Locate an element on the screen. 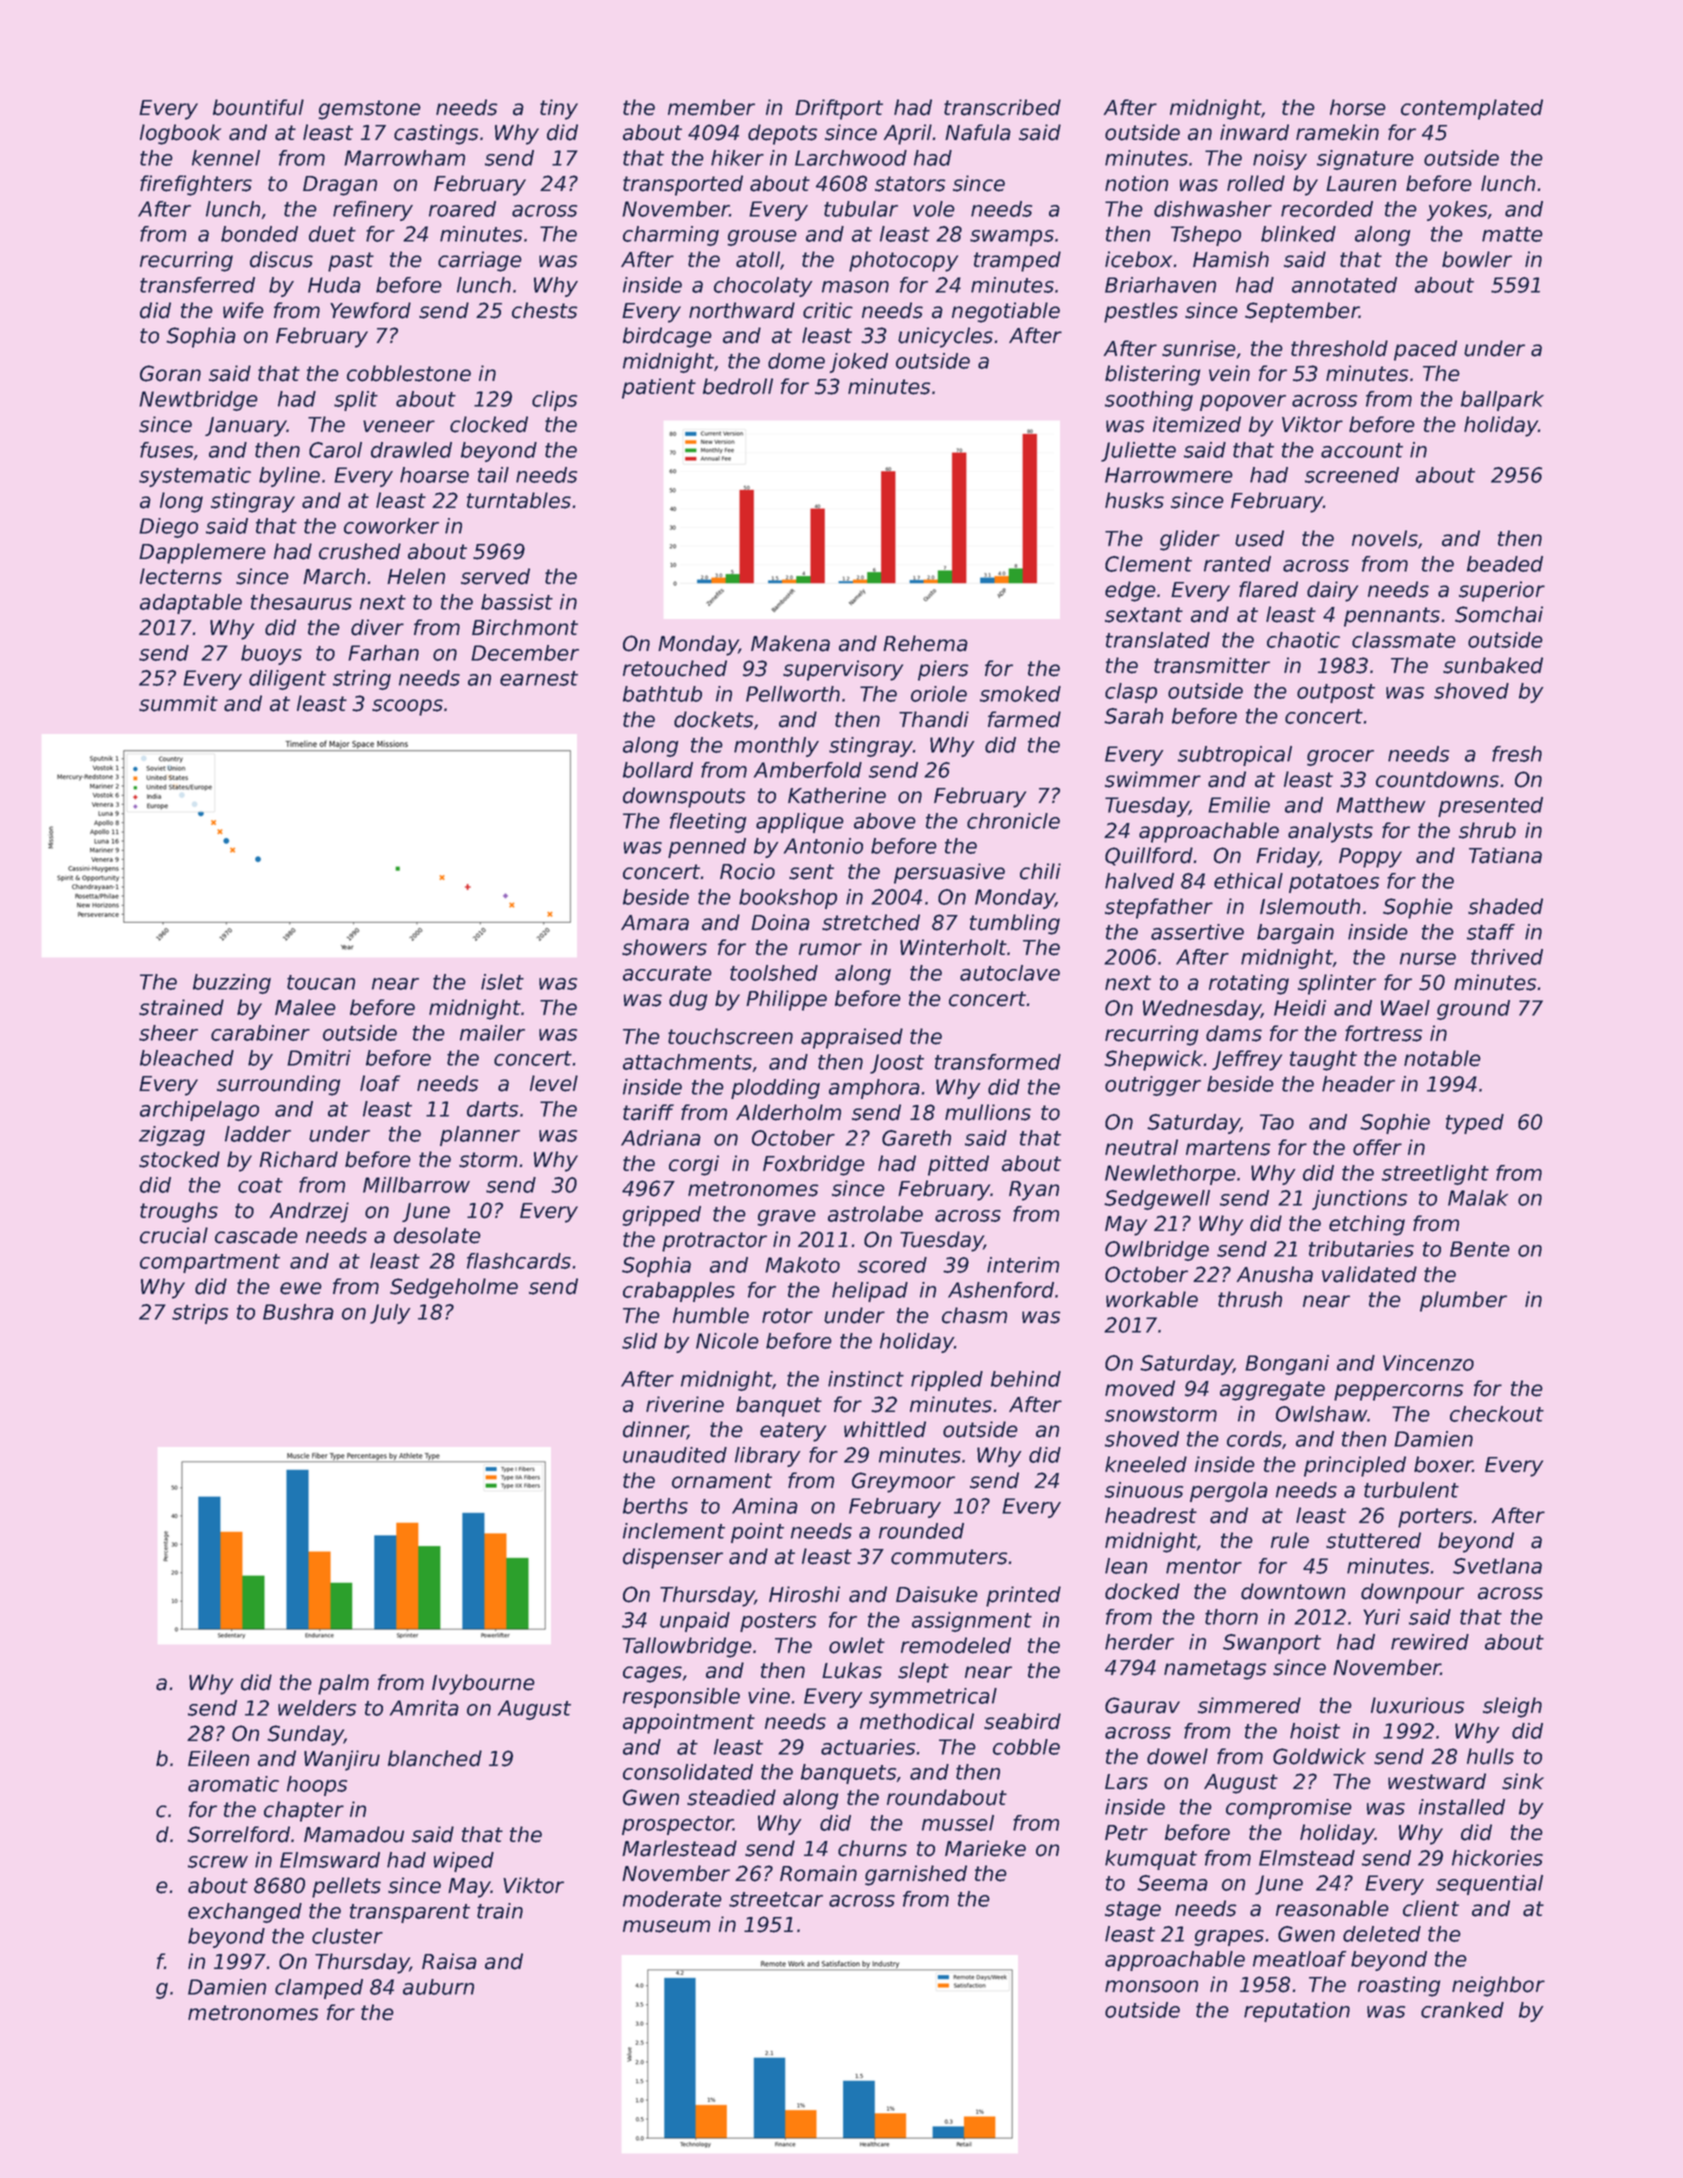 The image size is (1683, 2178). outpost is located at coordinates (1336, 693).
